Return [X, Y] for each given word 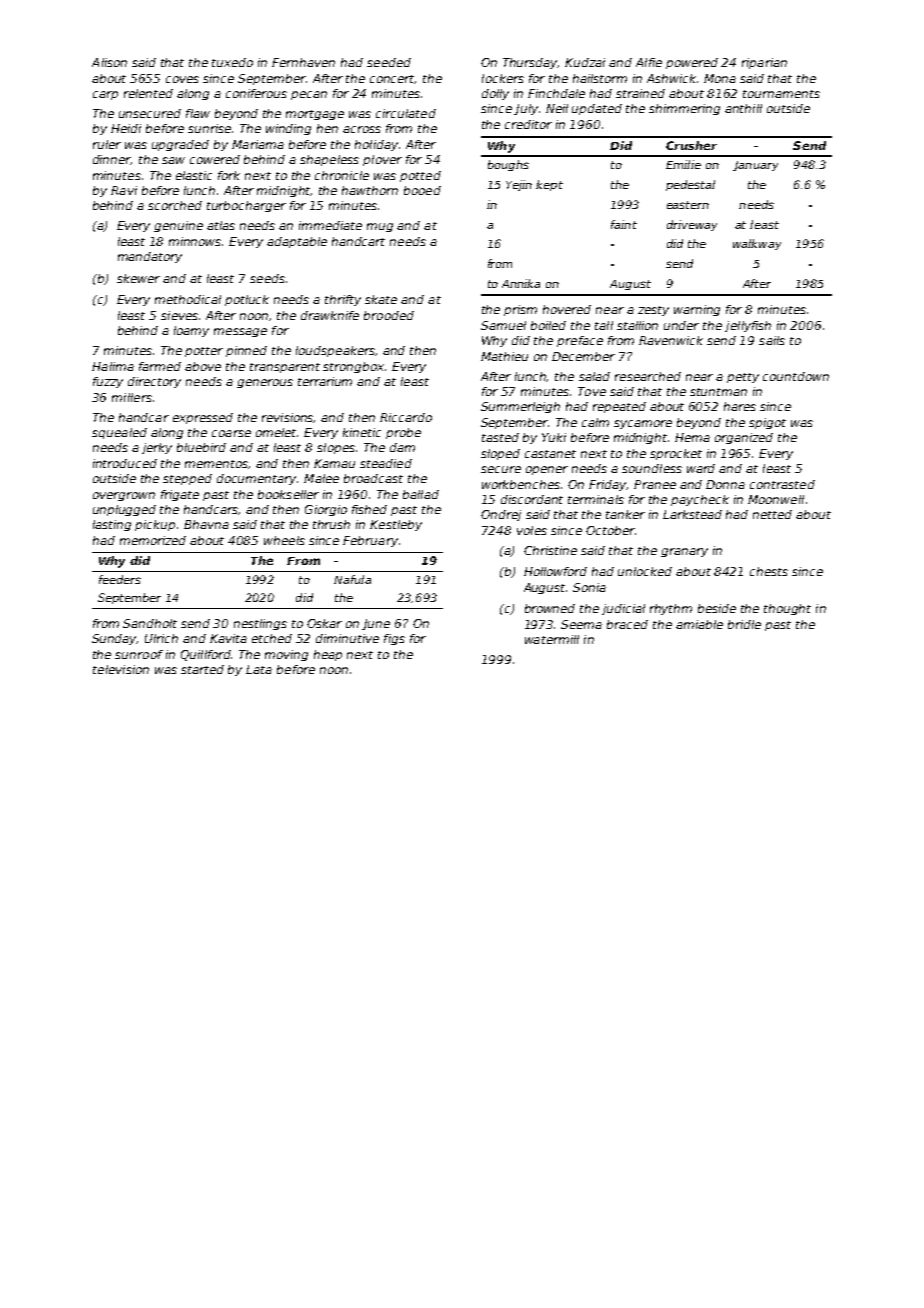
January [755, 166]
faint [624, 224]
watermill [552, 639]
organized [744, 438]
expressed [203, 418]
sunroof [139, 654]
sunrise [209, 128]
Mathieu [504, 356]
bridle [744, 624]
